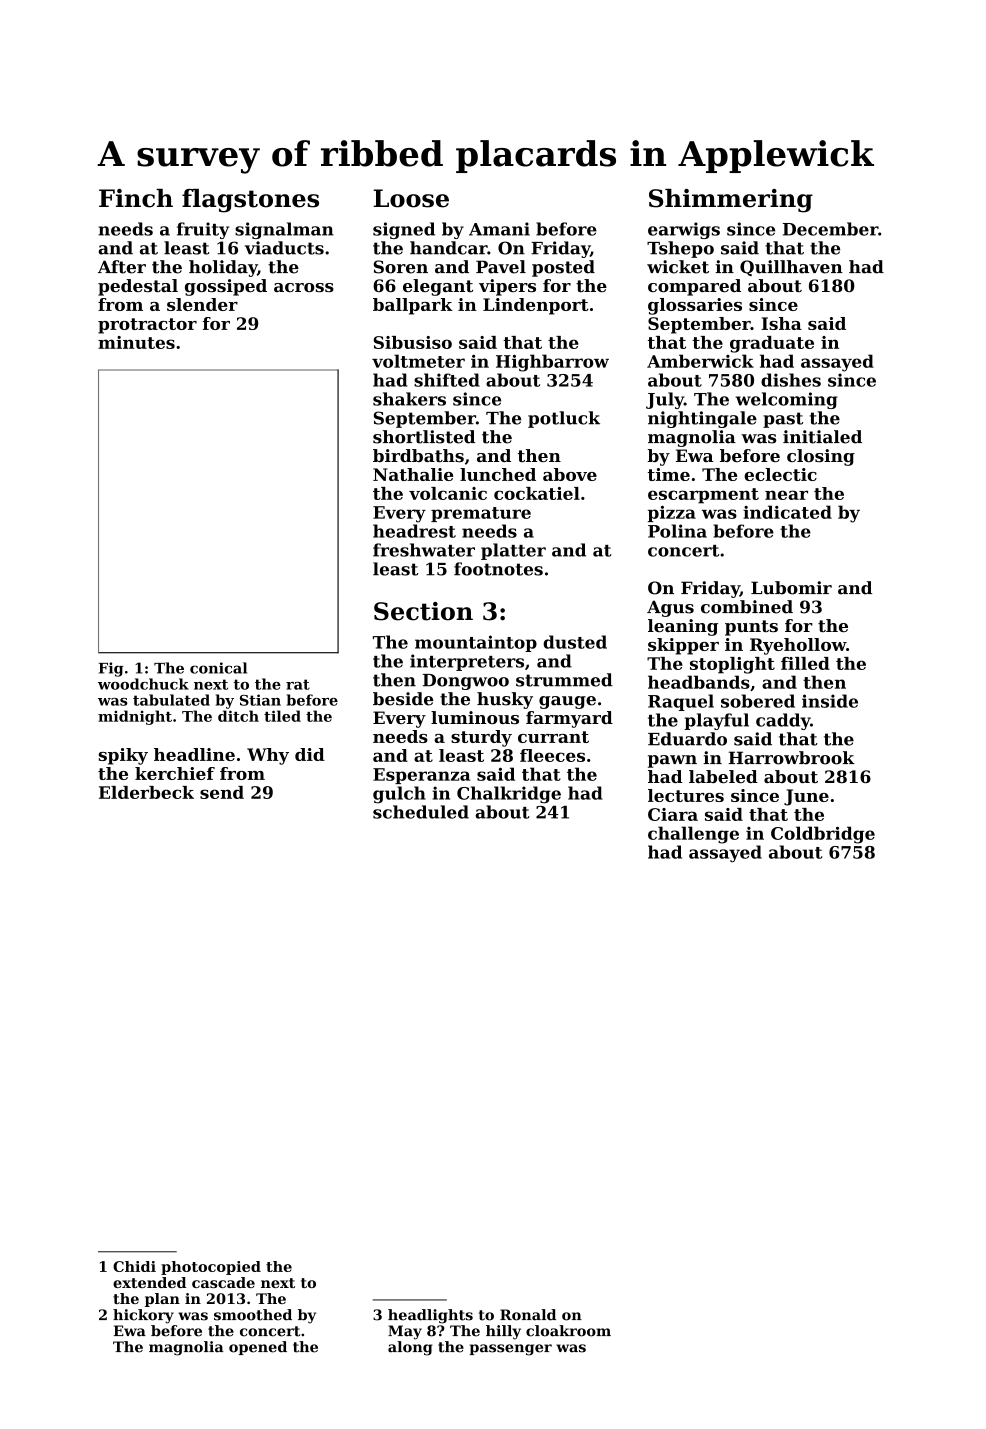 Image resolution: width=986 pixels, height=1429 pixels. What do you see at coordinates (136, 198) in the page?
I see `Finch` at bounding box center [136, 198].
